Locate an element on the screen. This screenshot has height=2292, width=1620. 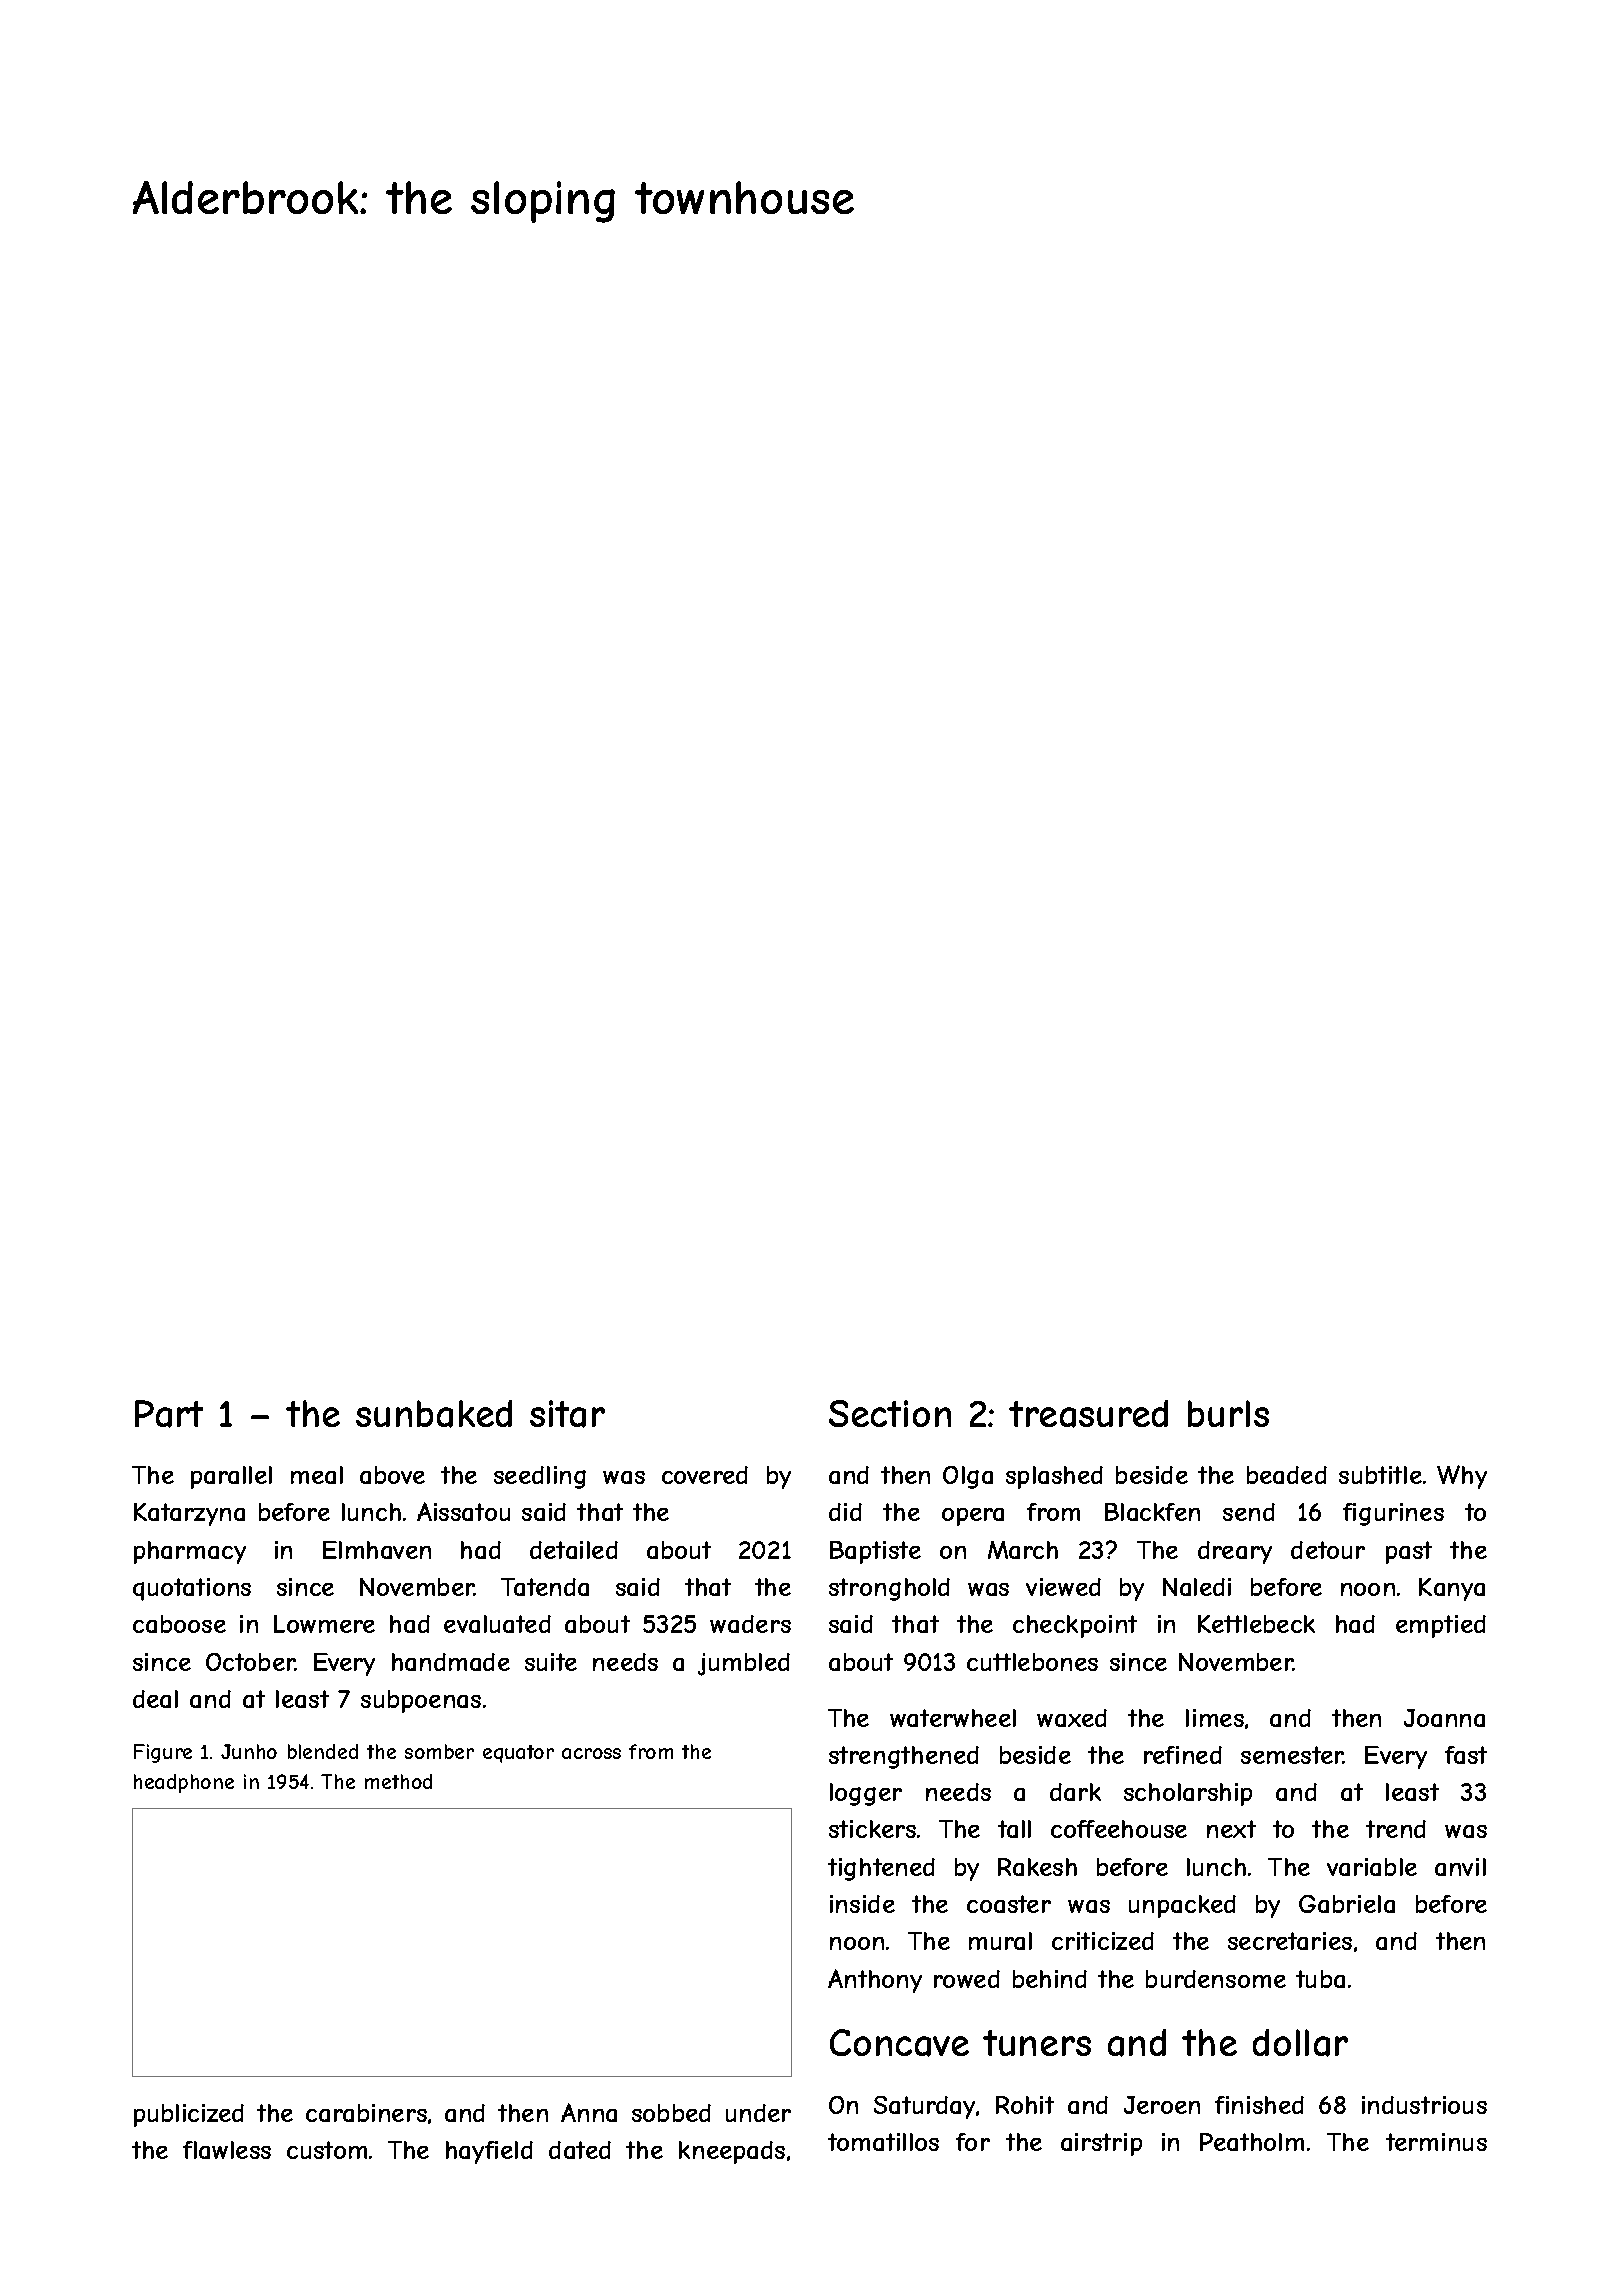
publicized is located at coordinates (189, 2115).
